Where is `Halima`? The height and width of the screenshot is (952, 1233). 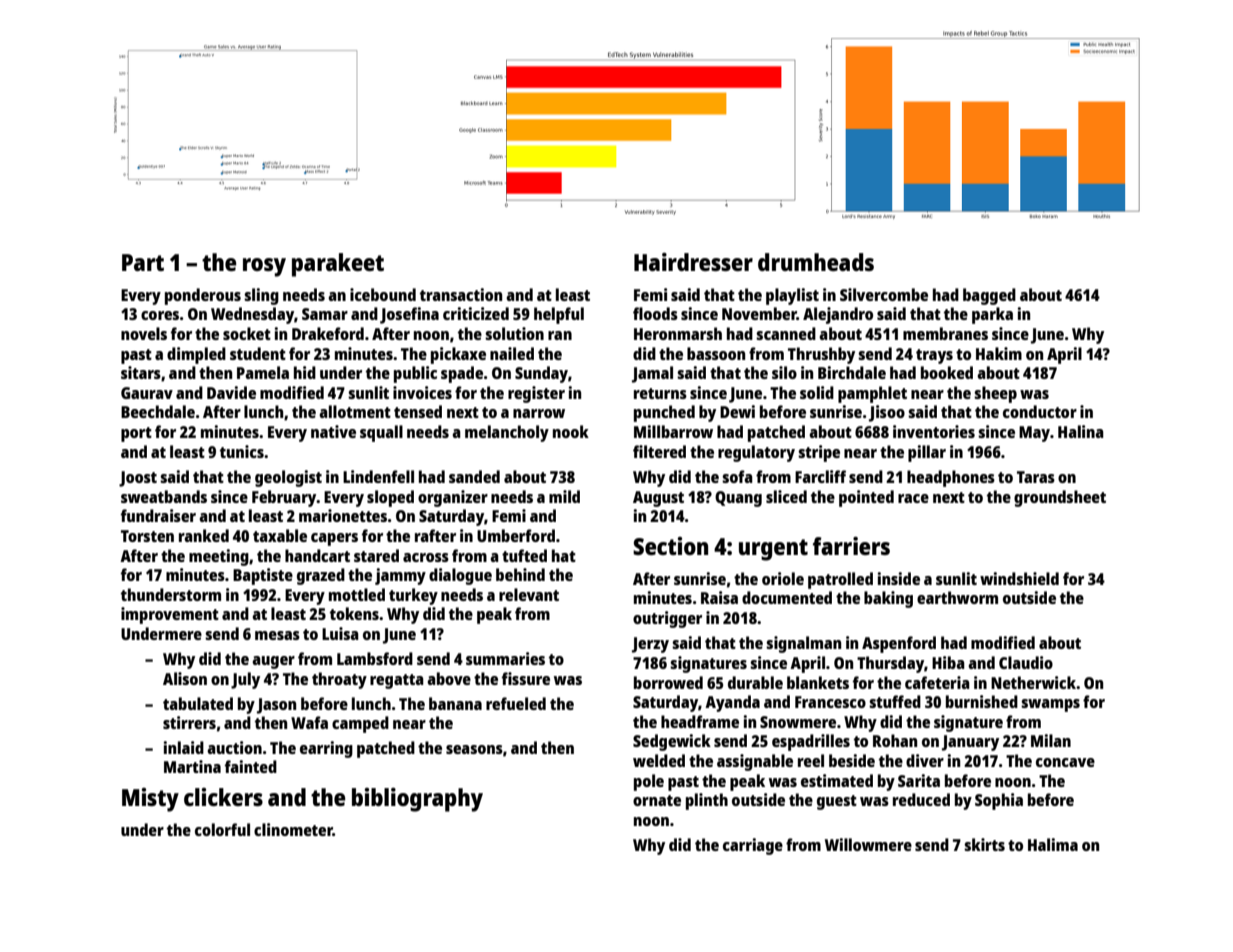 Halima is located at coordinates (1053, 844).
